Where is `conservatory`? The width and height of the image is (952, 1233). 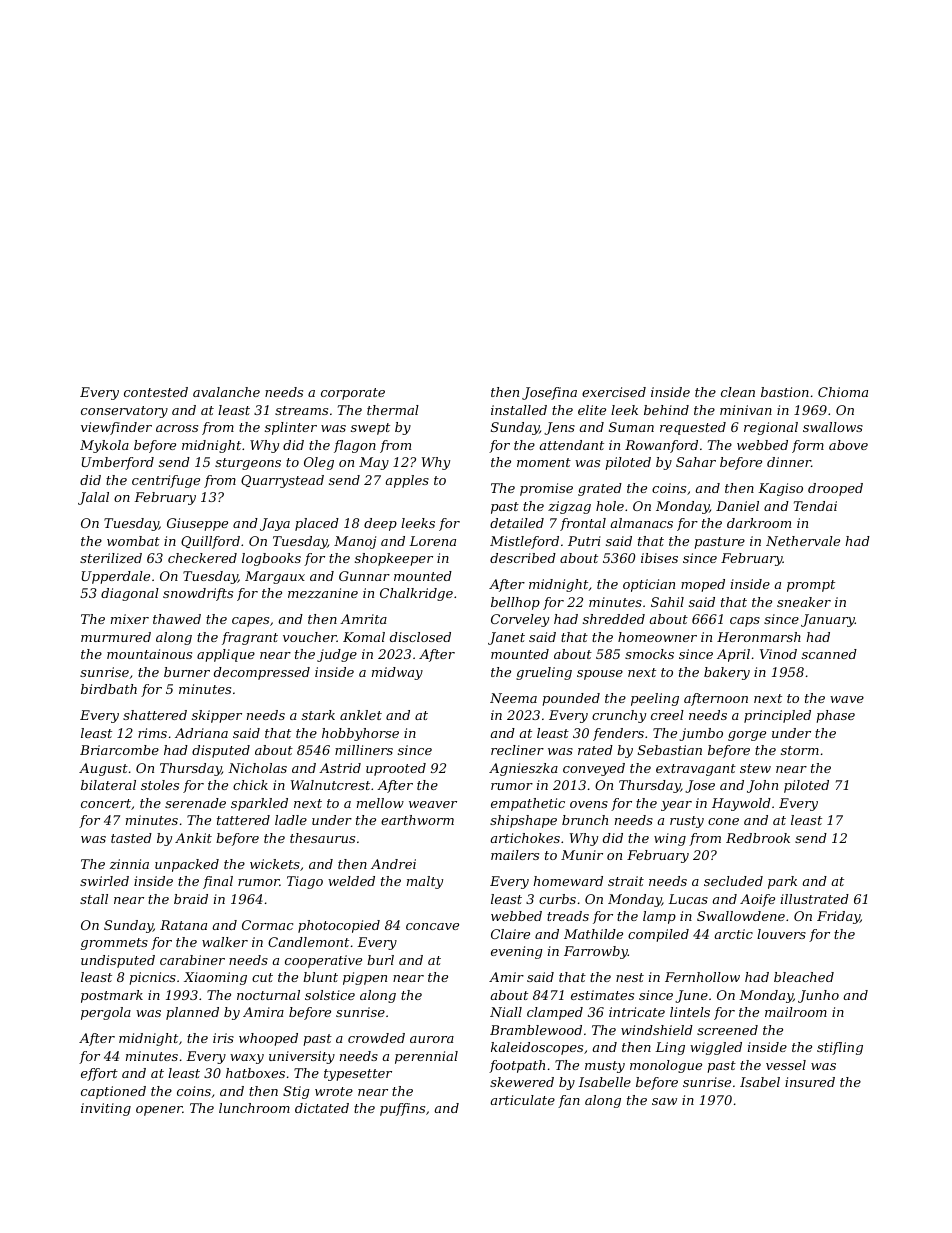
conservatory is located at coordinates (124, 412).
